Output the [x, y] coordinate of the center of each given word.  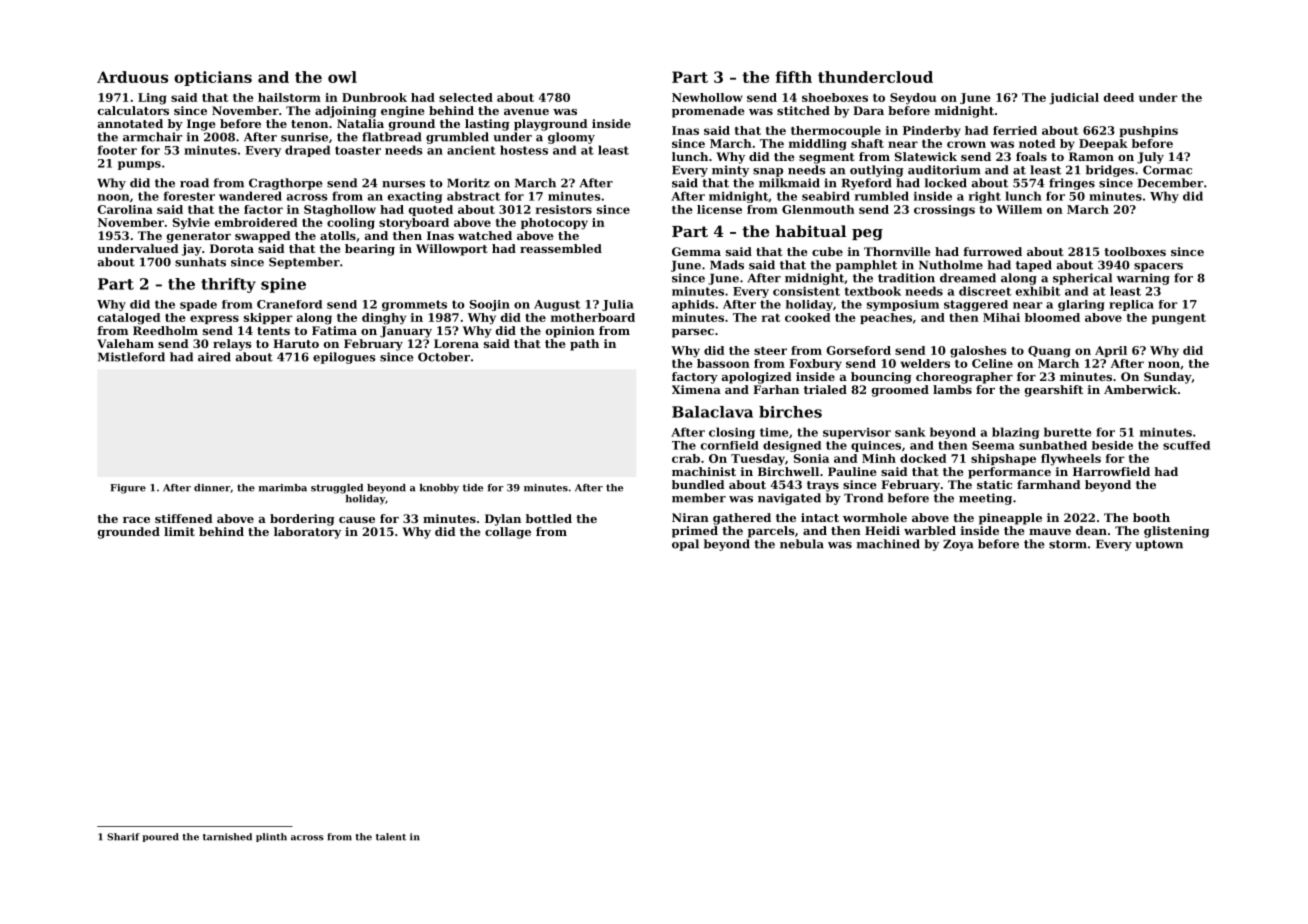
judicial [1074, 99]
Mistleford [131, 357]
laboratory [307, 533]
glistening [1176, 532]
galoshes [978, 352]
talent [391, 837]
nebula [802, 544]
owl [342, 77]
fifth [794, 77]
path [584, 345]
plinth [271, 837]
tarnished [227, 837]
